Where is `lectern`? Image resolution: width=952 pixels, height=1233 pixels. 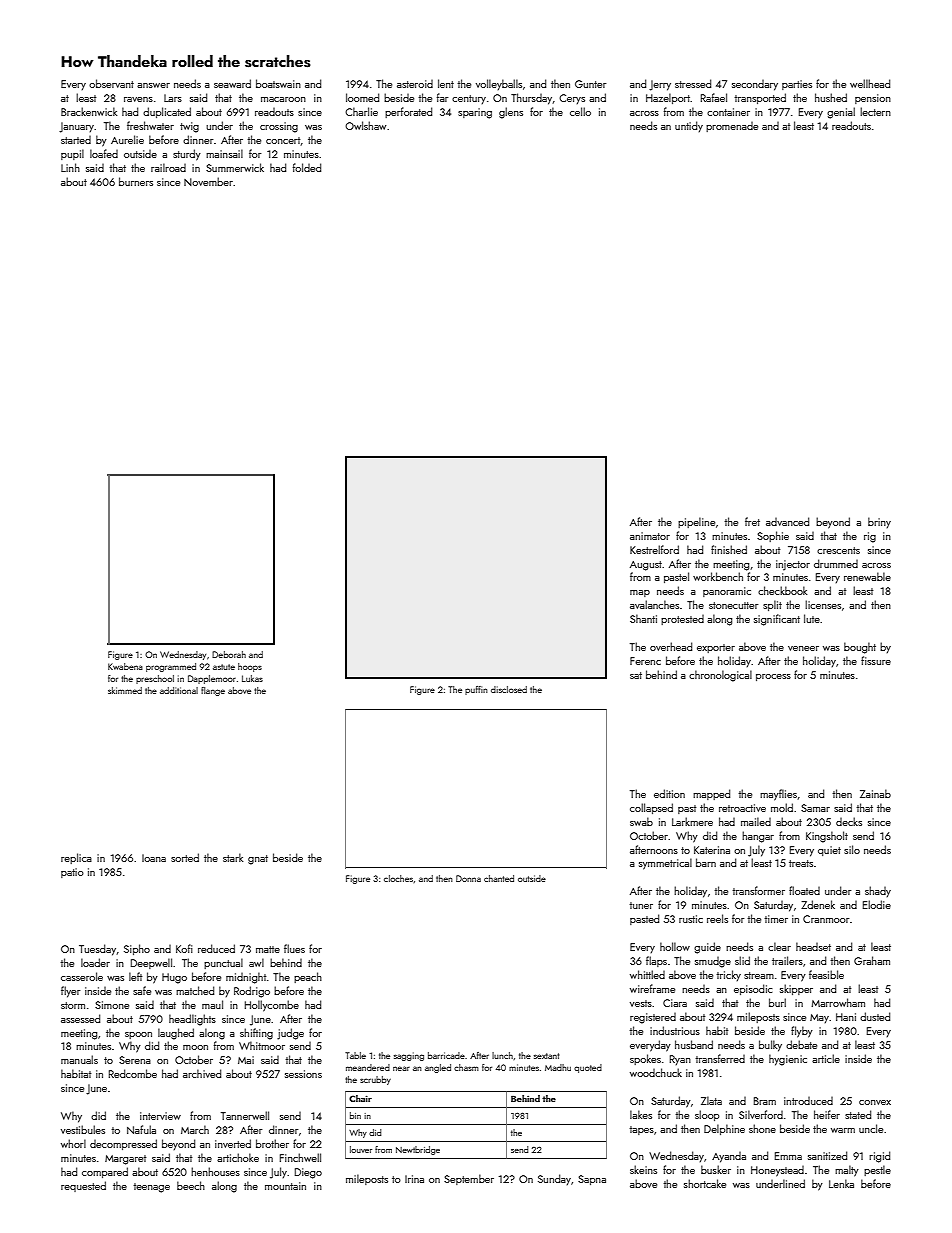 lectern is located at coordinates (875, 111).
